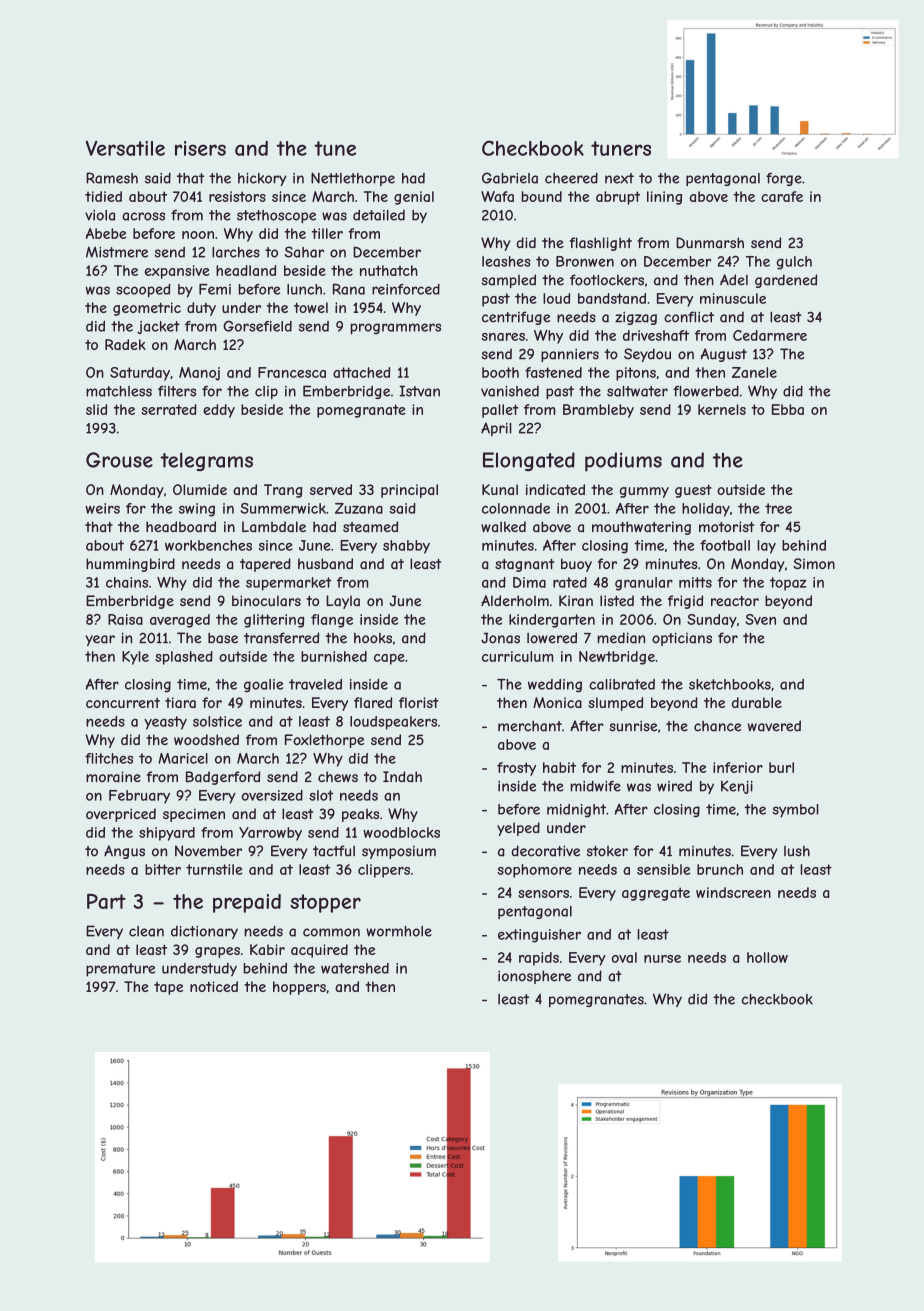 The width and height of the image is (924, 1311). What do you see at coordinates (615, 704) in the image?
I see `slumped` at bounding box center [615, 704].
